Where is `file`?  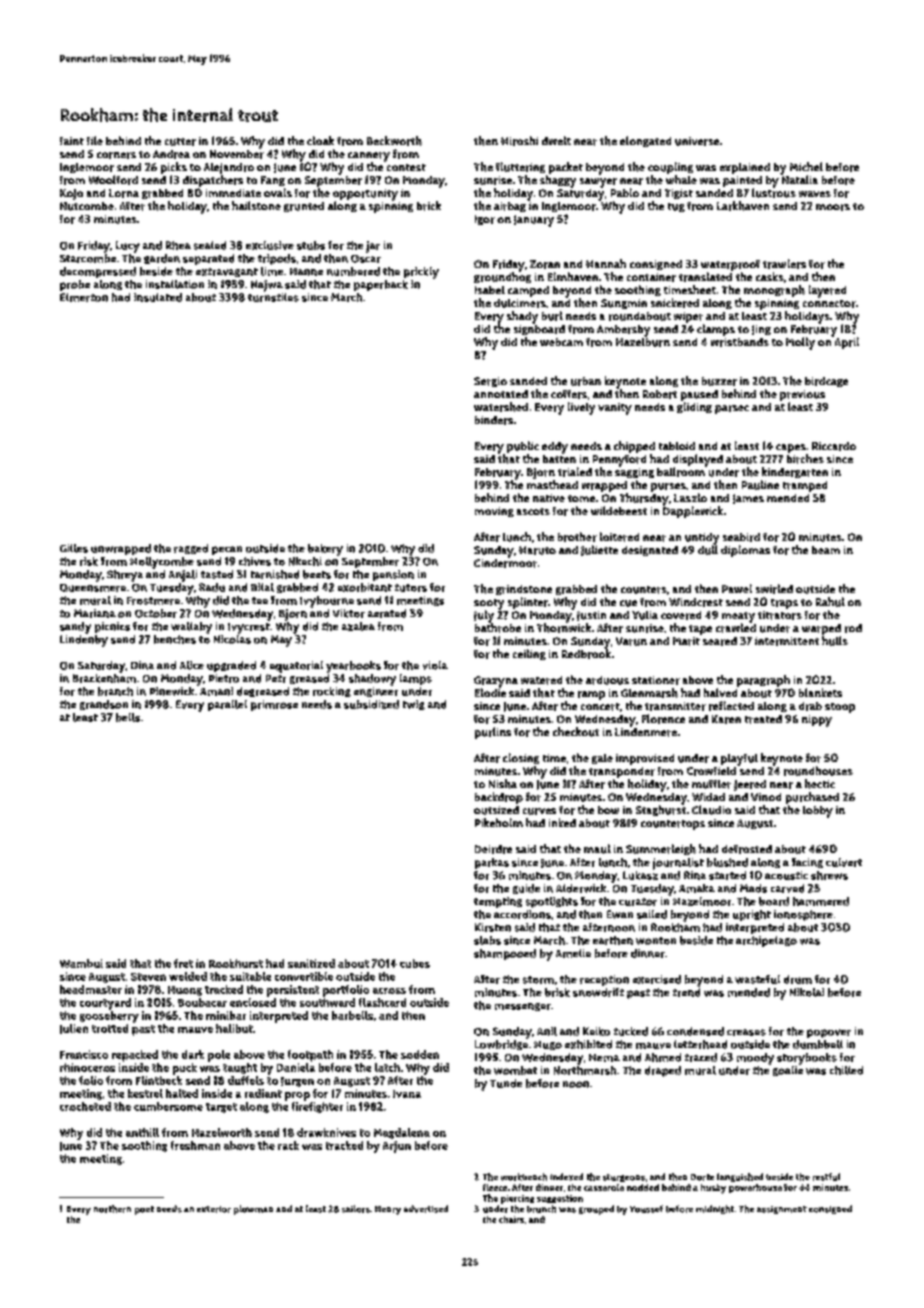
file is located at coordinates (95, 140).
